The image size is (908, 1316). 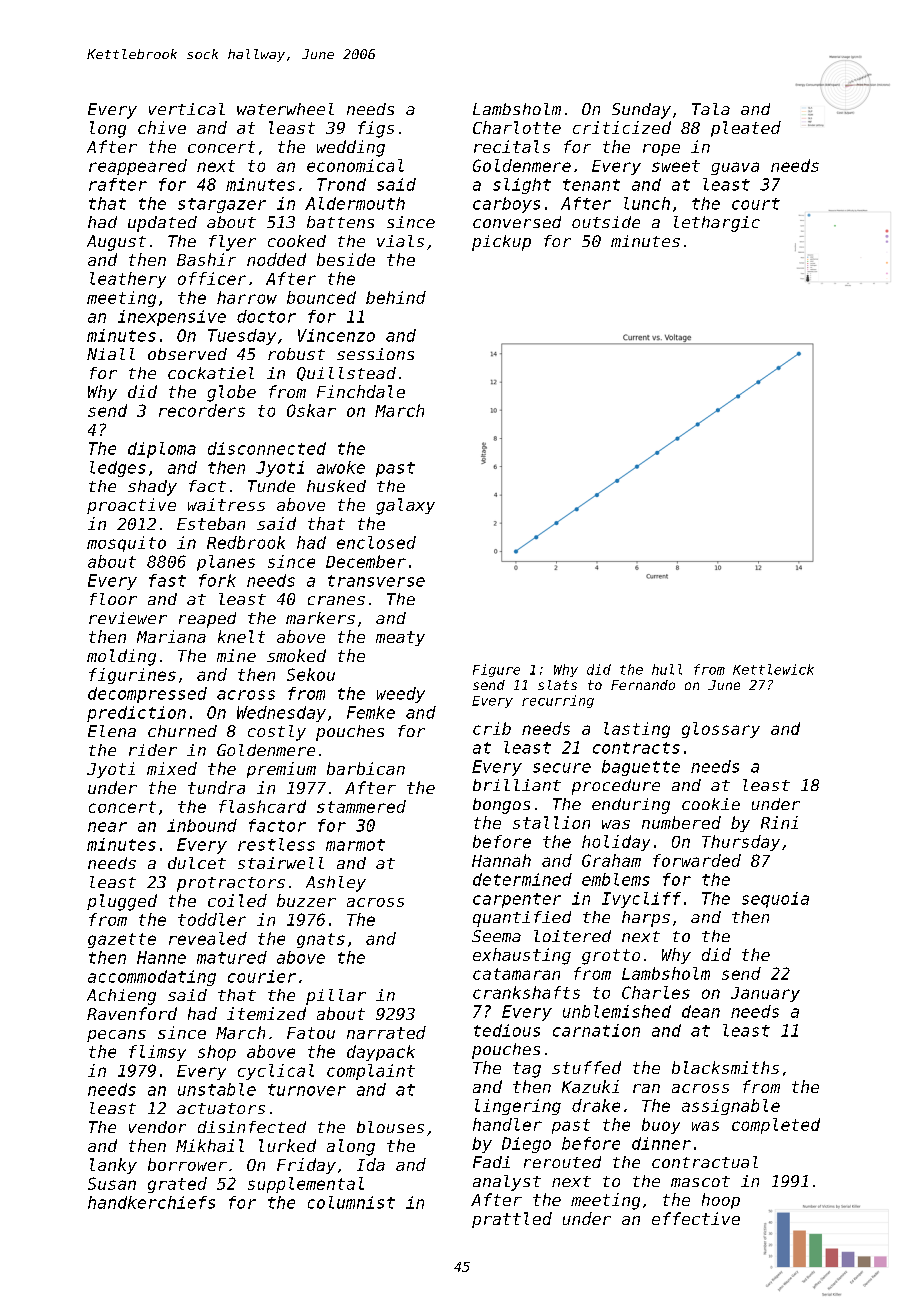 I want to click on Kettlewick, so click(x=773, y=669).
